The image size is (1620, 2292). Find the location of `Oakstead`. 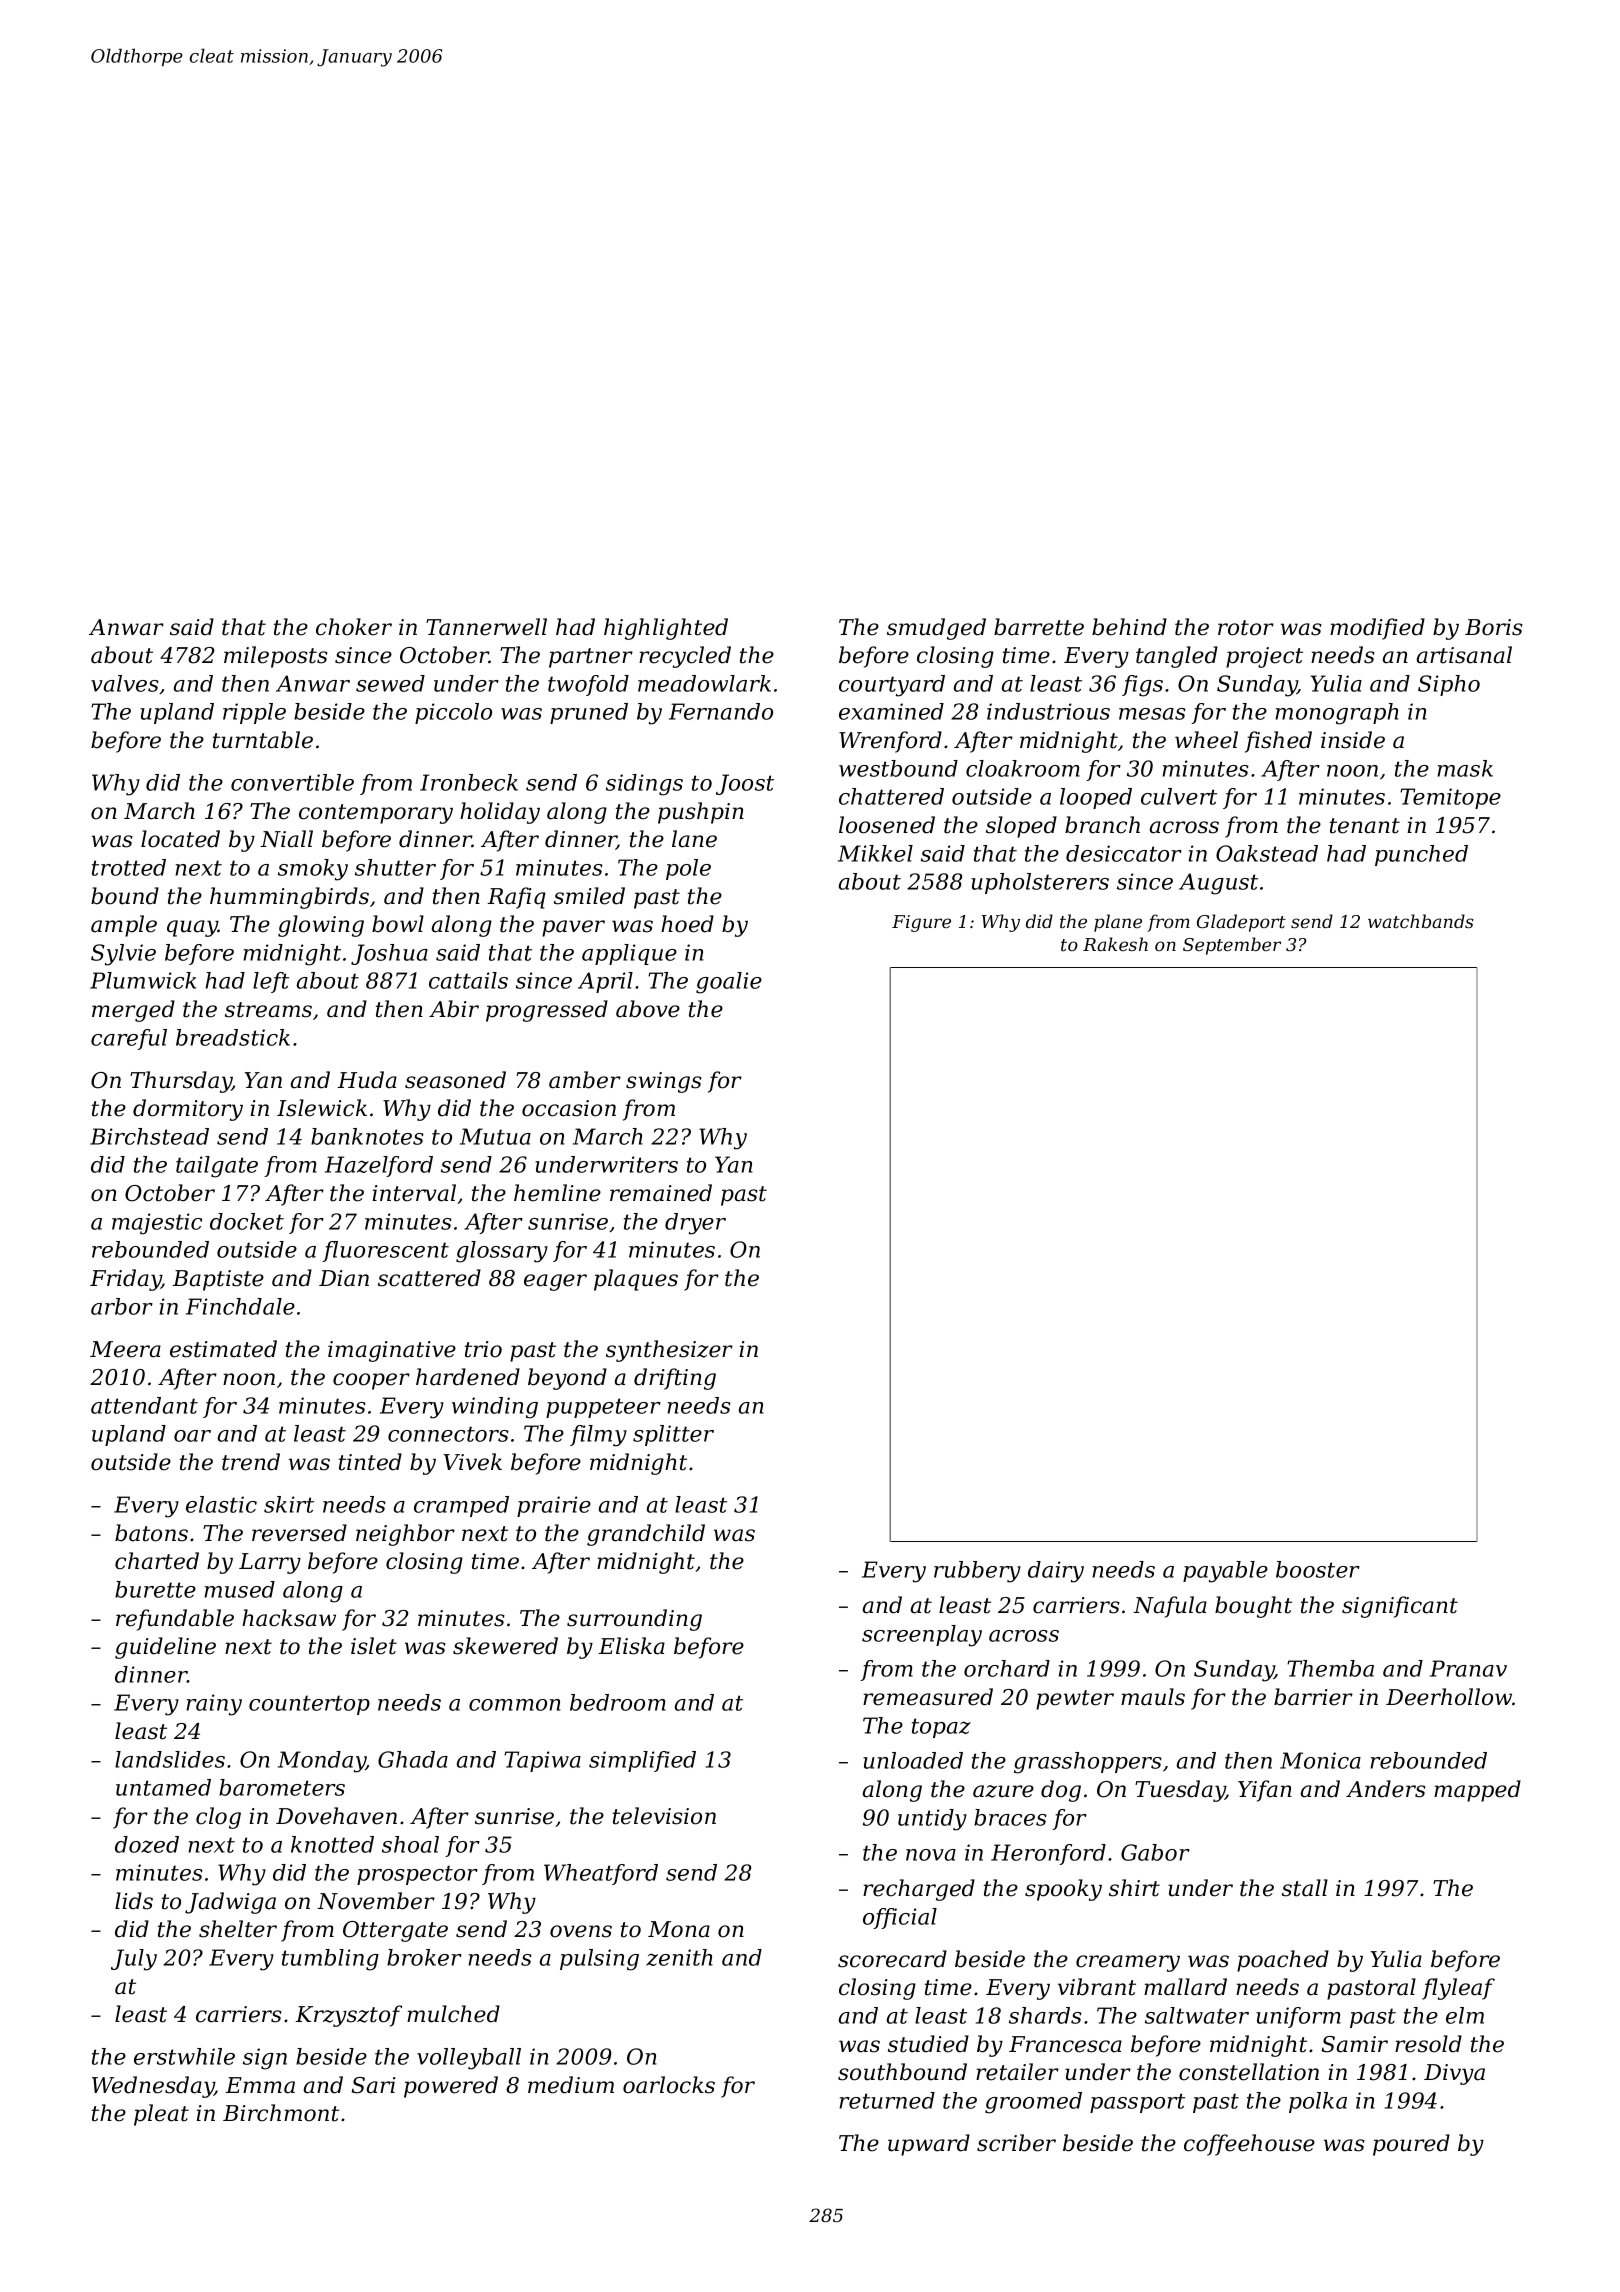

Oakstead is located at coordinates (1267, 853).
